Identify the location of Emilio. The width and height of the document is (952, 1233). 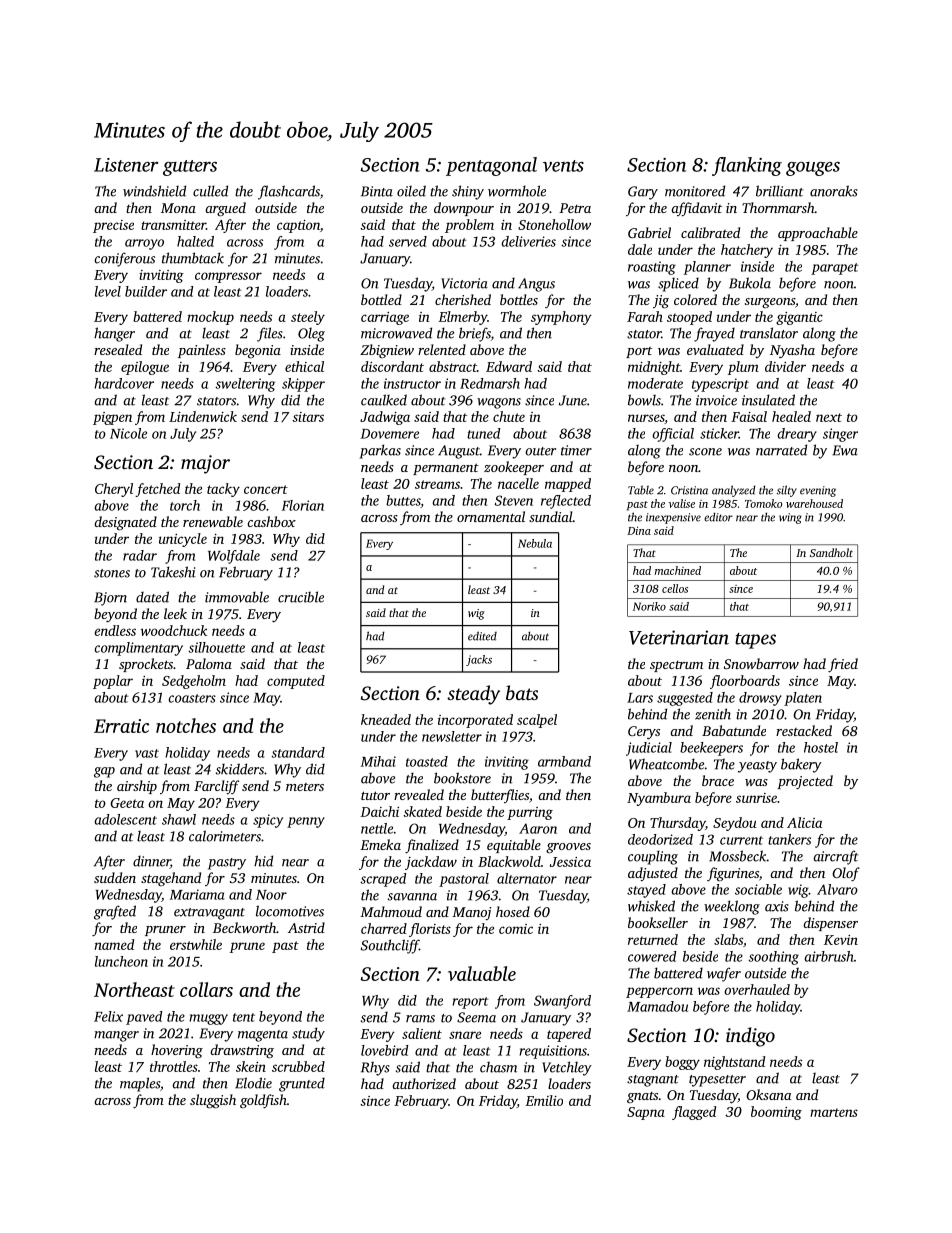
(544, 1100).
